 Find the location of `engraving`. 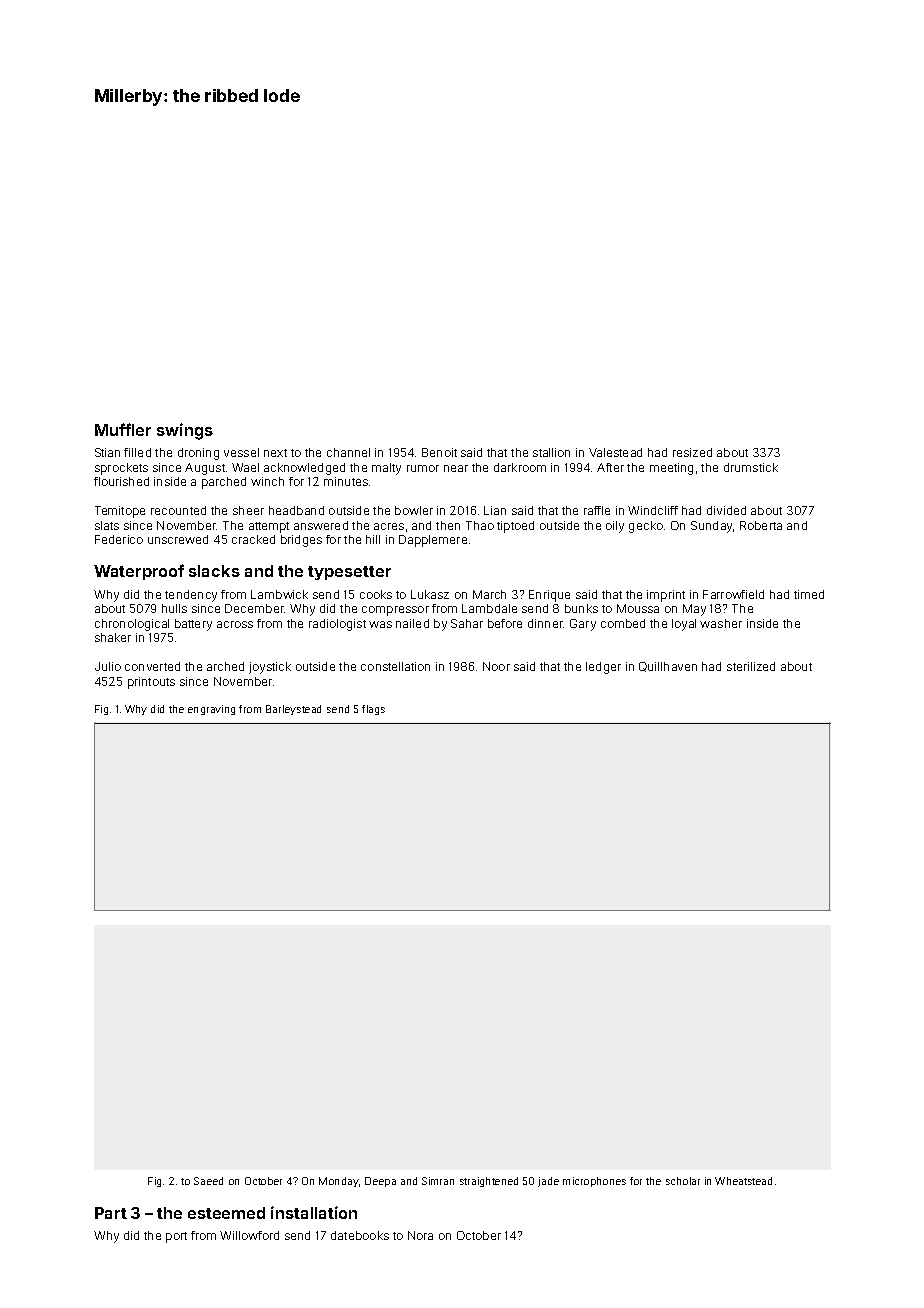

engraving is located at coordinates (211, 710).
